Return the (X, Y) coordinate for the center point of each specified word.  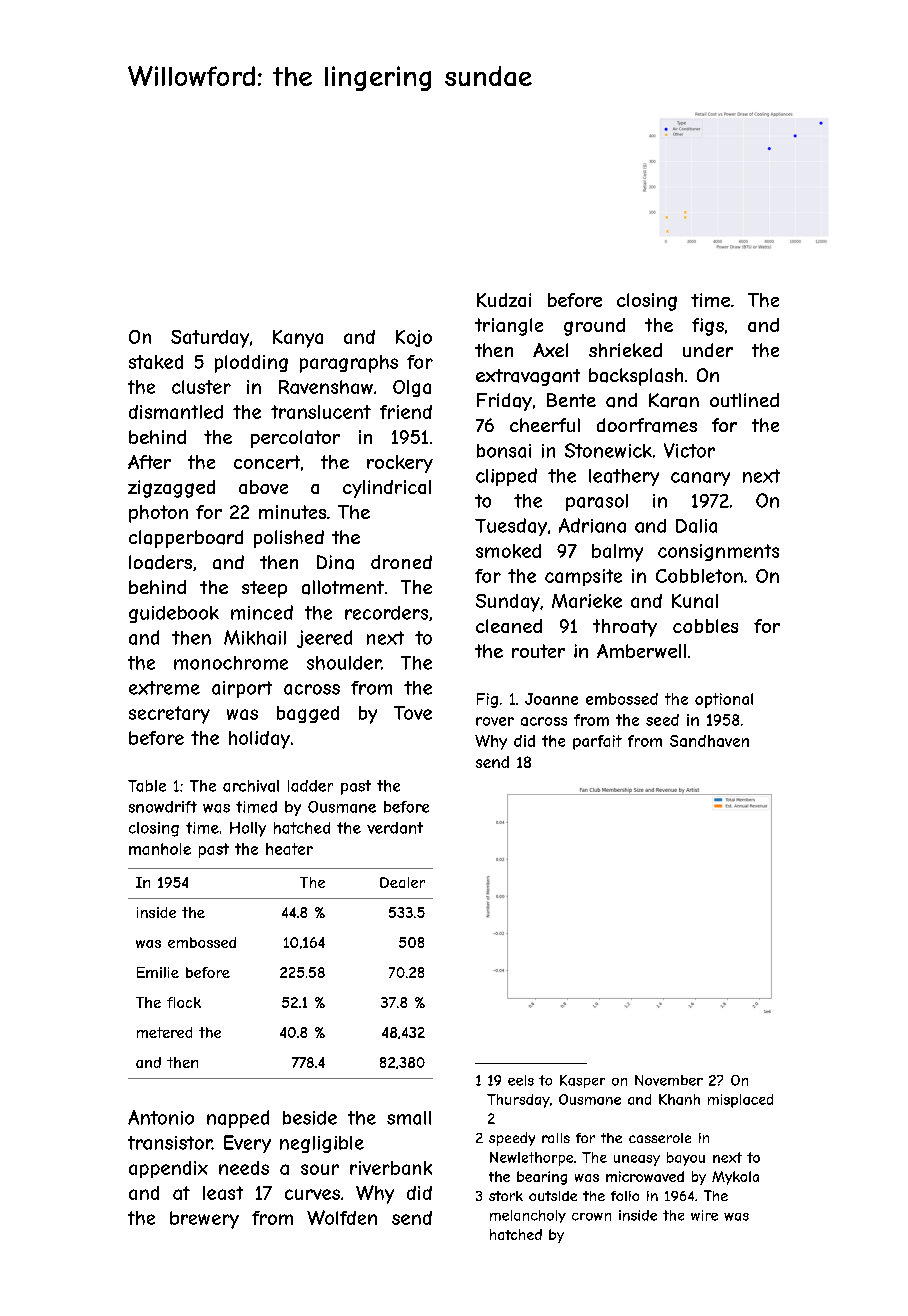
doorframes (647, 425)
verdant (395, 828)
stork (506, 1196)
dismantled (176, 412)
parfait (597, 742)
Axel (550, 350)
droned (401, 562)
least (223, 1193)
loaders (160, 562)
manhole (160, 849)
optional (724, 700)
